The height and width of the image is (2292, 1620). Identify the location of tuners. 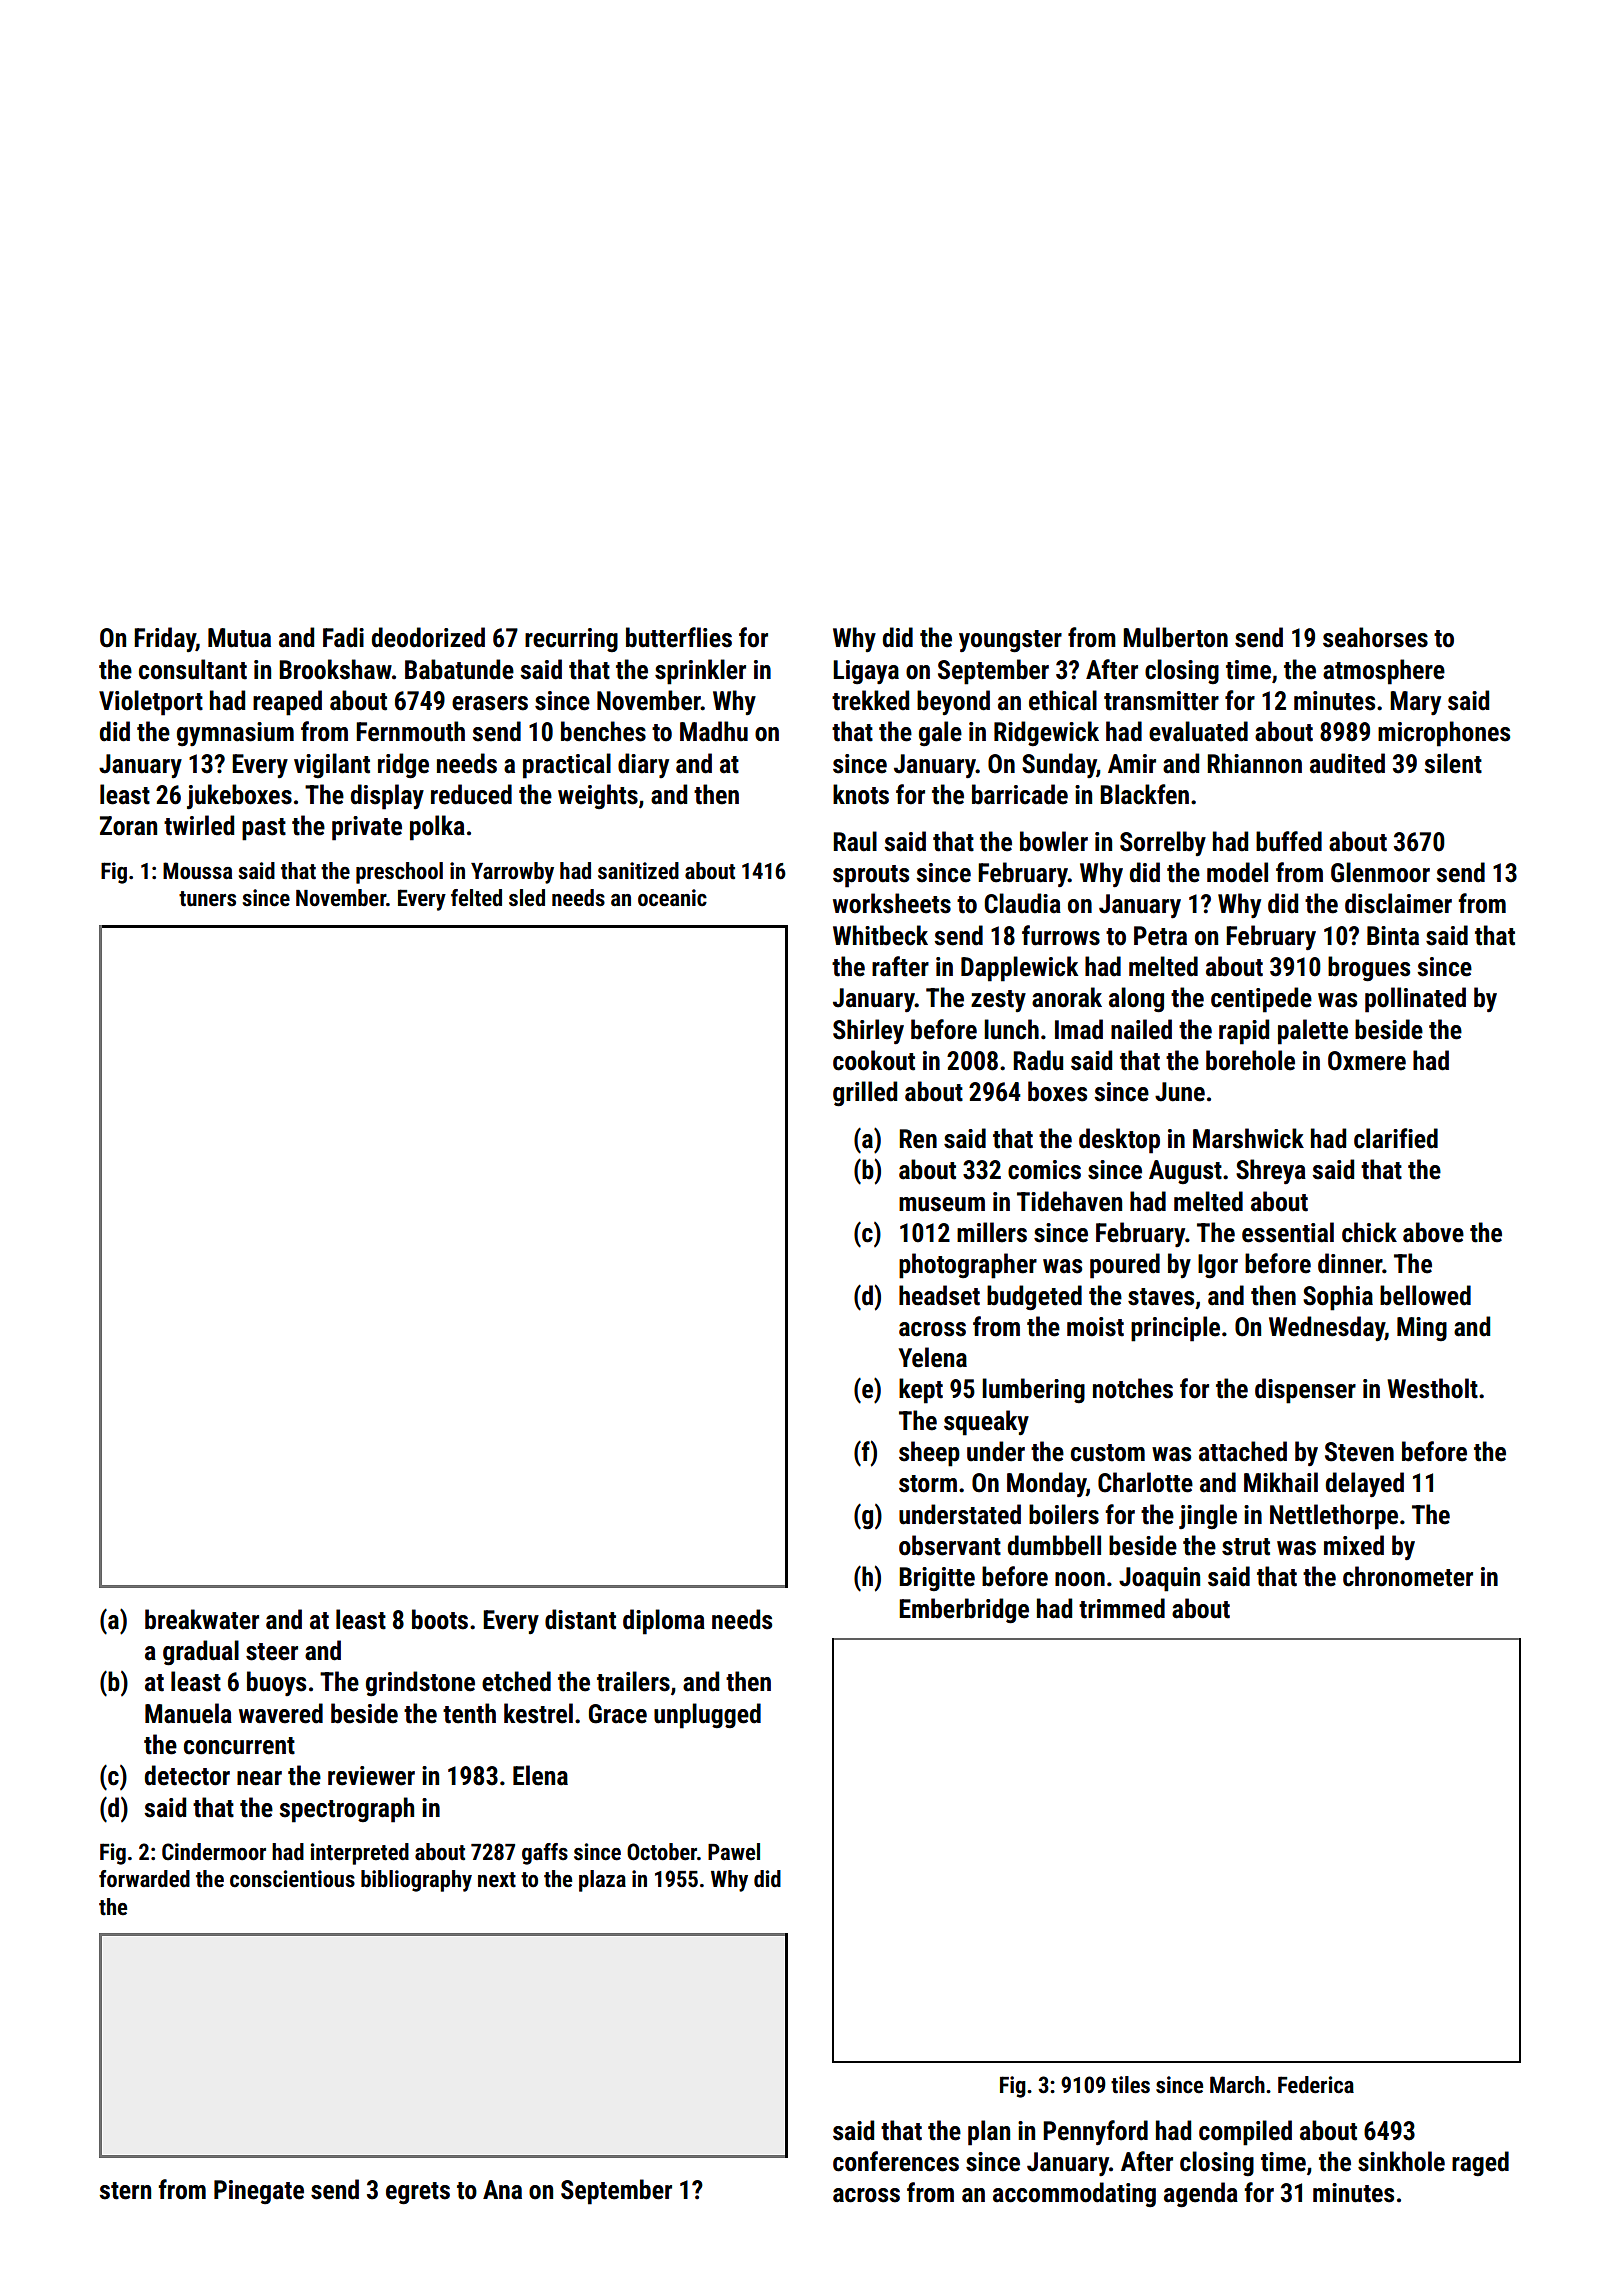
(207, 899).
